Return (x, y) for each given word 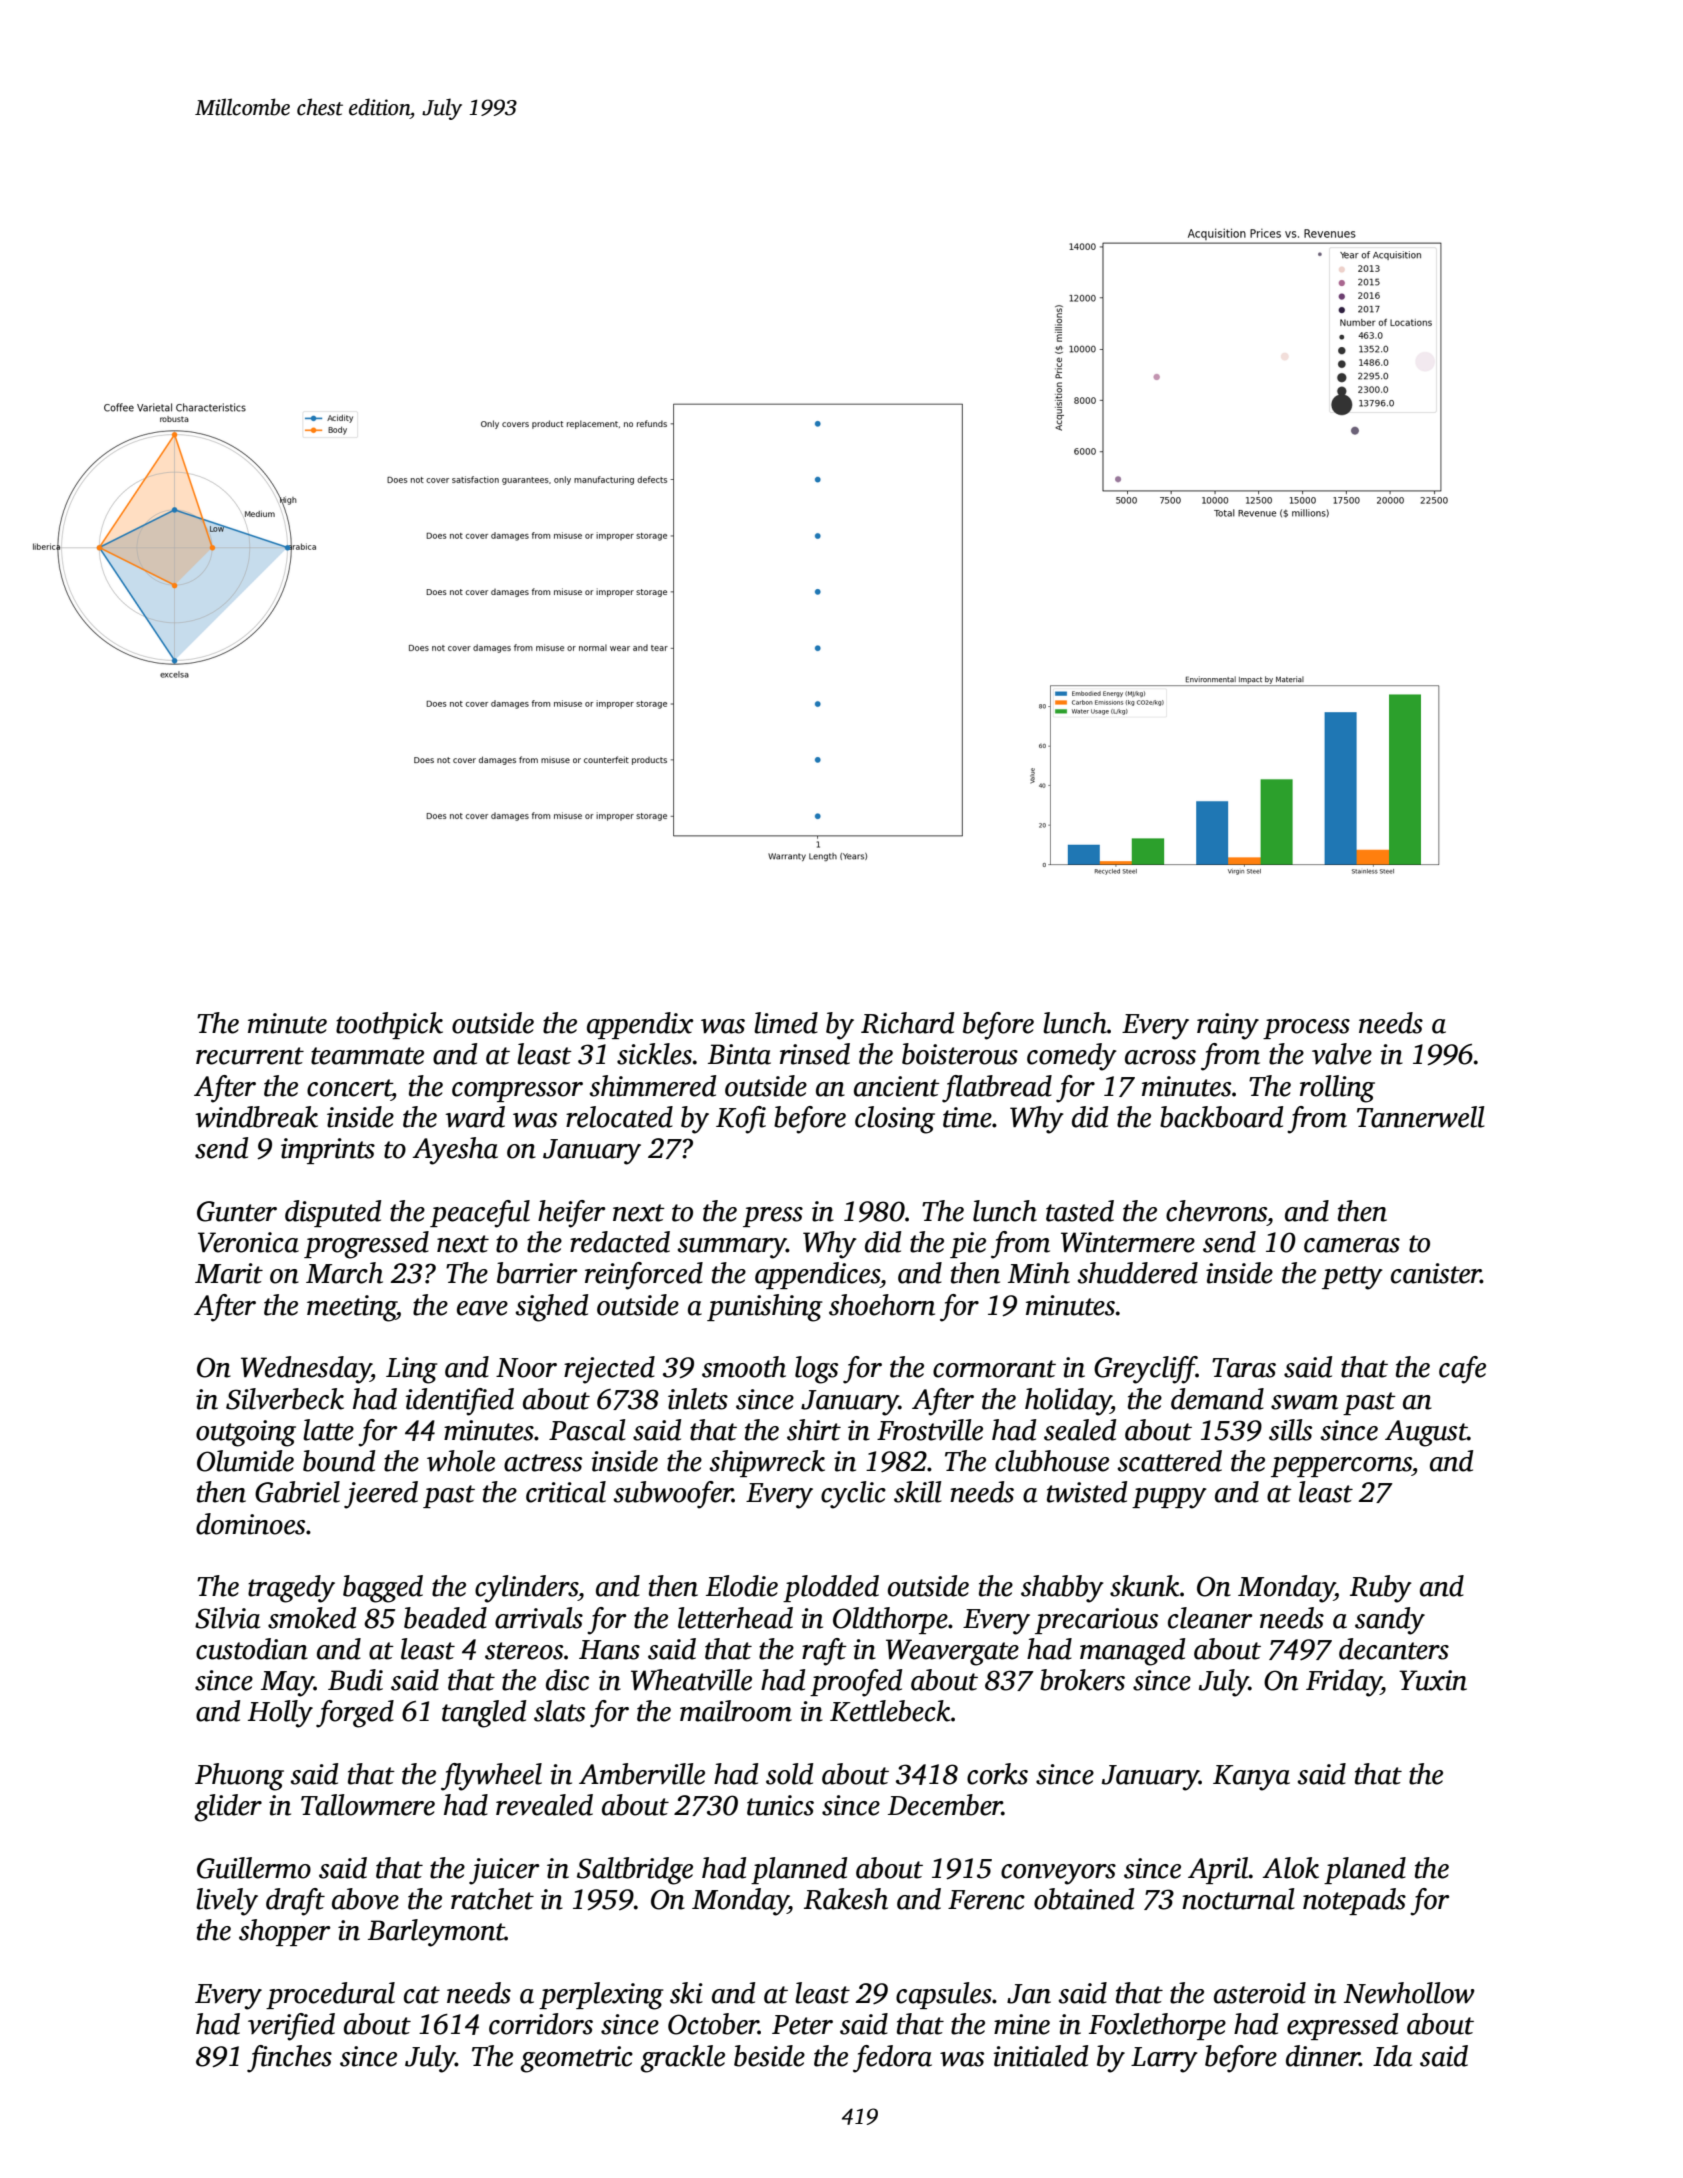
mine (1022, 2024)
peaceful (480, 1214)
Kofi (741, 1120)
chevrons (1216, 1211)
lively (227, 1902)
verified (291, 2027)
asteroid (1260, 1993)
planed (1365, 1870)
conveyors (1058, 1874)
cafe (1462, 1370)
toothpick (389, 1025)
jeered (381, 1495)
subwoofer (673, 1495)
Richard (907, 1023)
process (1306, 1029)
